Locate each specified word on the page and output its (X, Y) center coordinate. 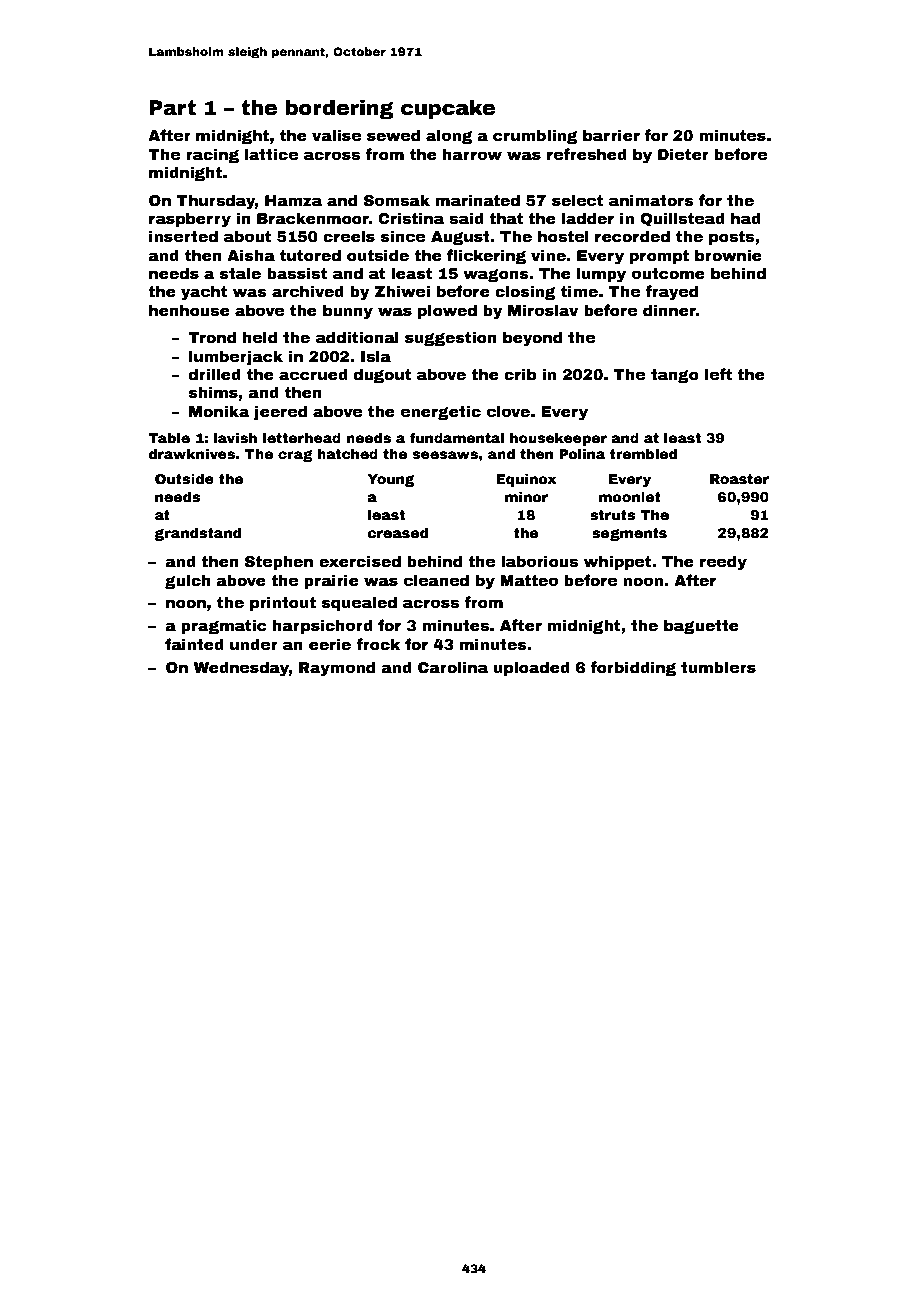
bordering (340, 109)
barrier (611, 135)
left (718, 374)
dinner (669, 310)
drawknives (191, 454)
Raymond (337, 669)
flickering (486, 256)
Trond (212, 337)
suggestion (451, 338)
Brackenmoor (313, 218)
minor (526, 496)
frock (378, 644)
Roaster (739, 479)
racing (212, 155)
